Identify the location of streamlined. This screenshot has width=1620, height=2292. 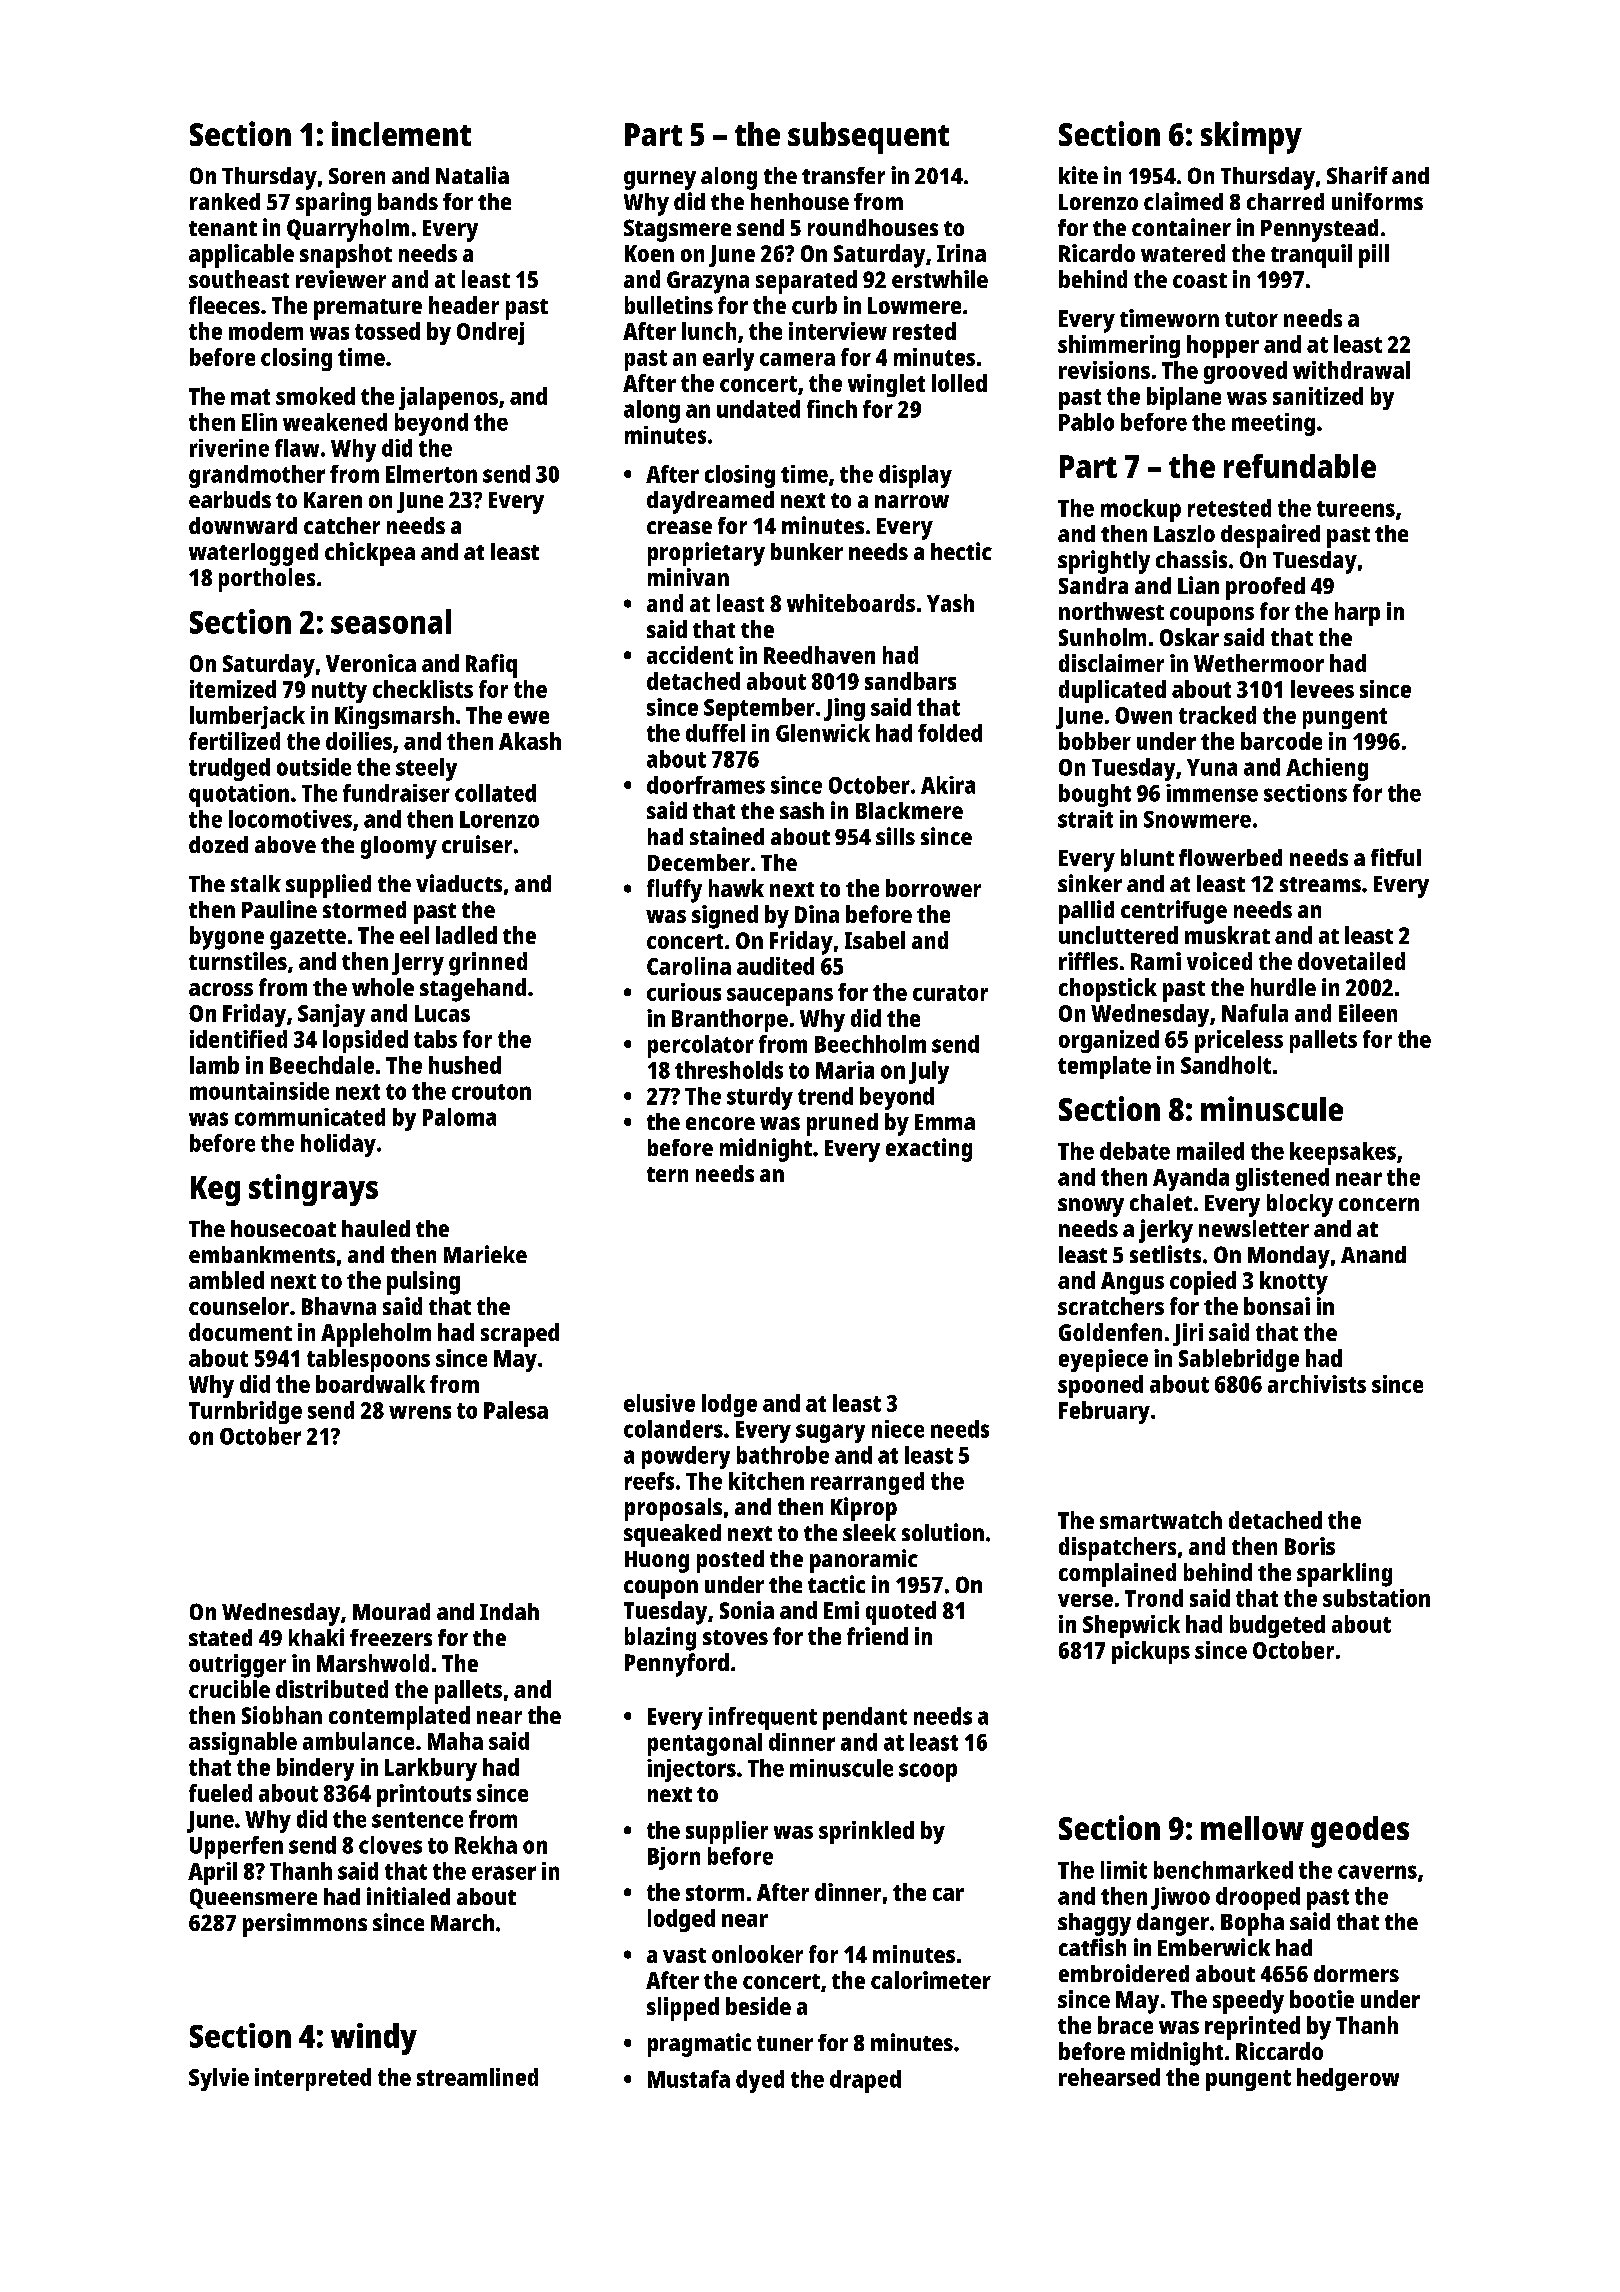
(477, 2077).
